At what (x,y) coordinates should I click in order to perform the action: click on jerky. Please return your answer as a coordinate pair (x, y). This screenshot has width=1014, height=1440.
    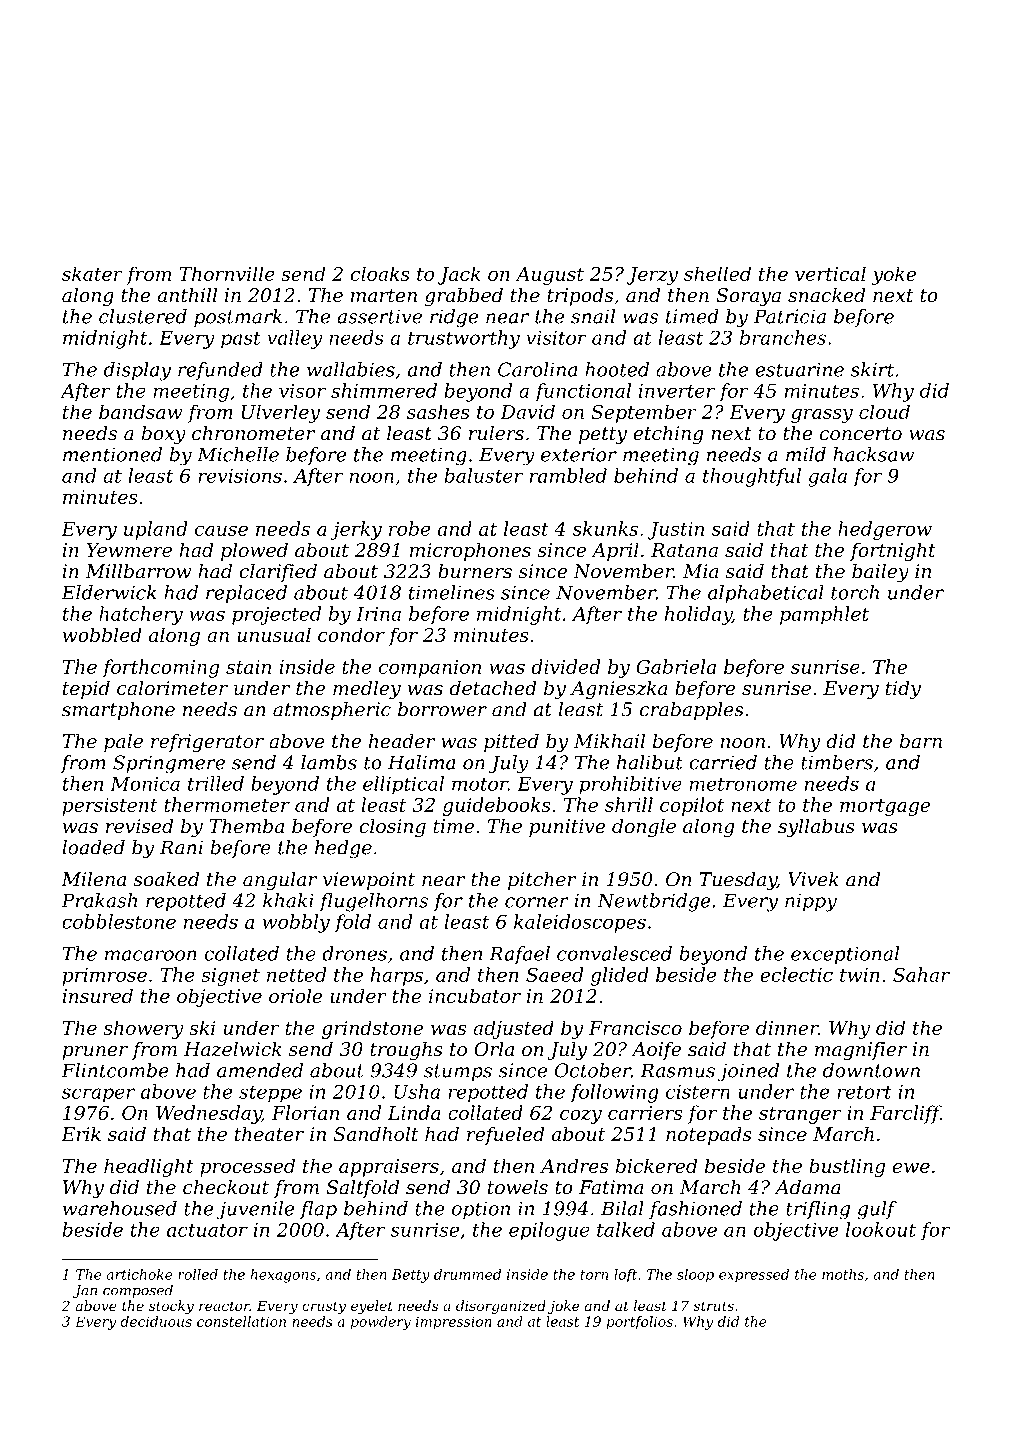
    Looking at the image, I should click on (356, 530).
